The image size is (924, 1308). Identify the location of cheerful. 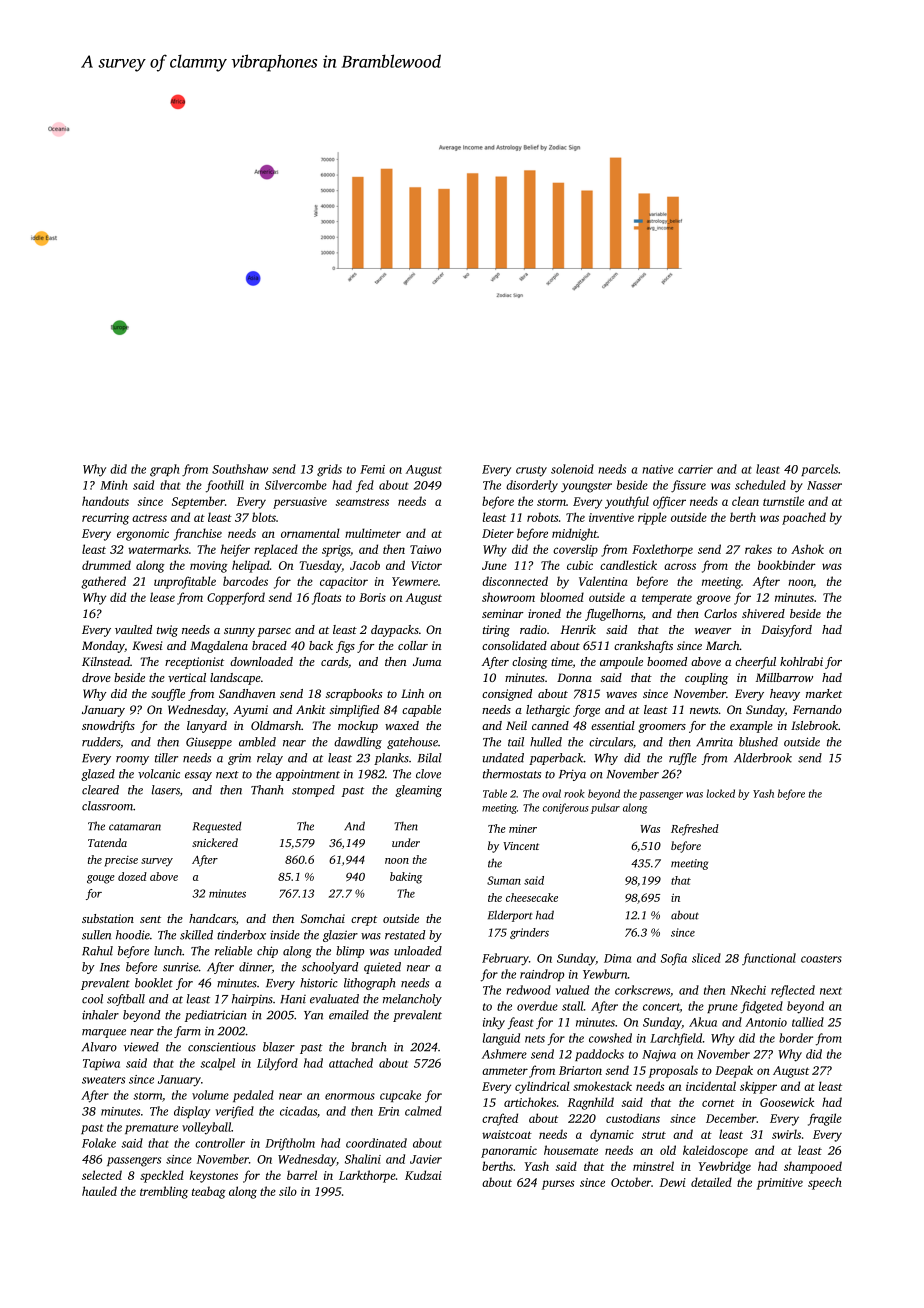
(755, 663).
